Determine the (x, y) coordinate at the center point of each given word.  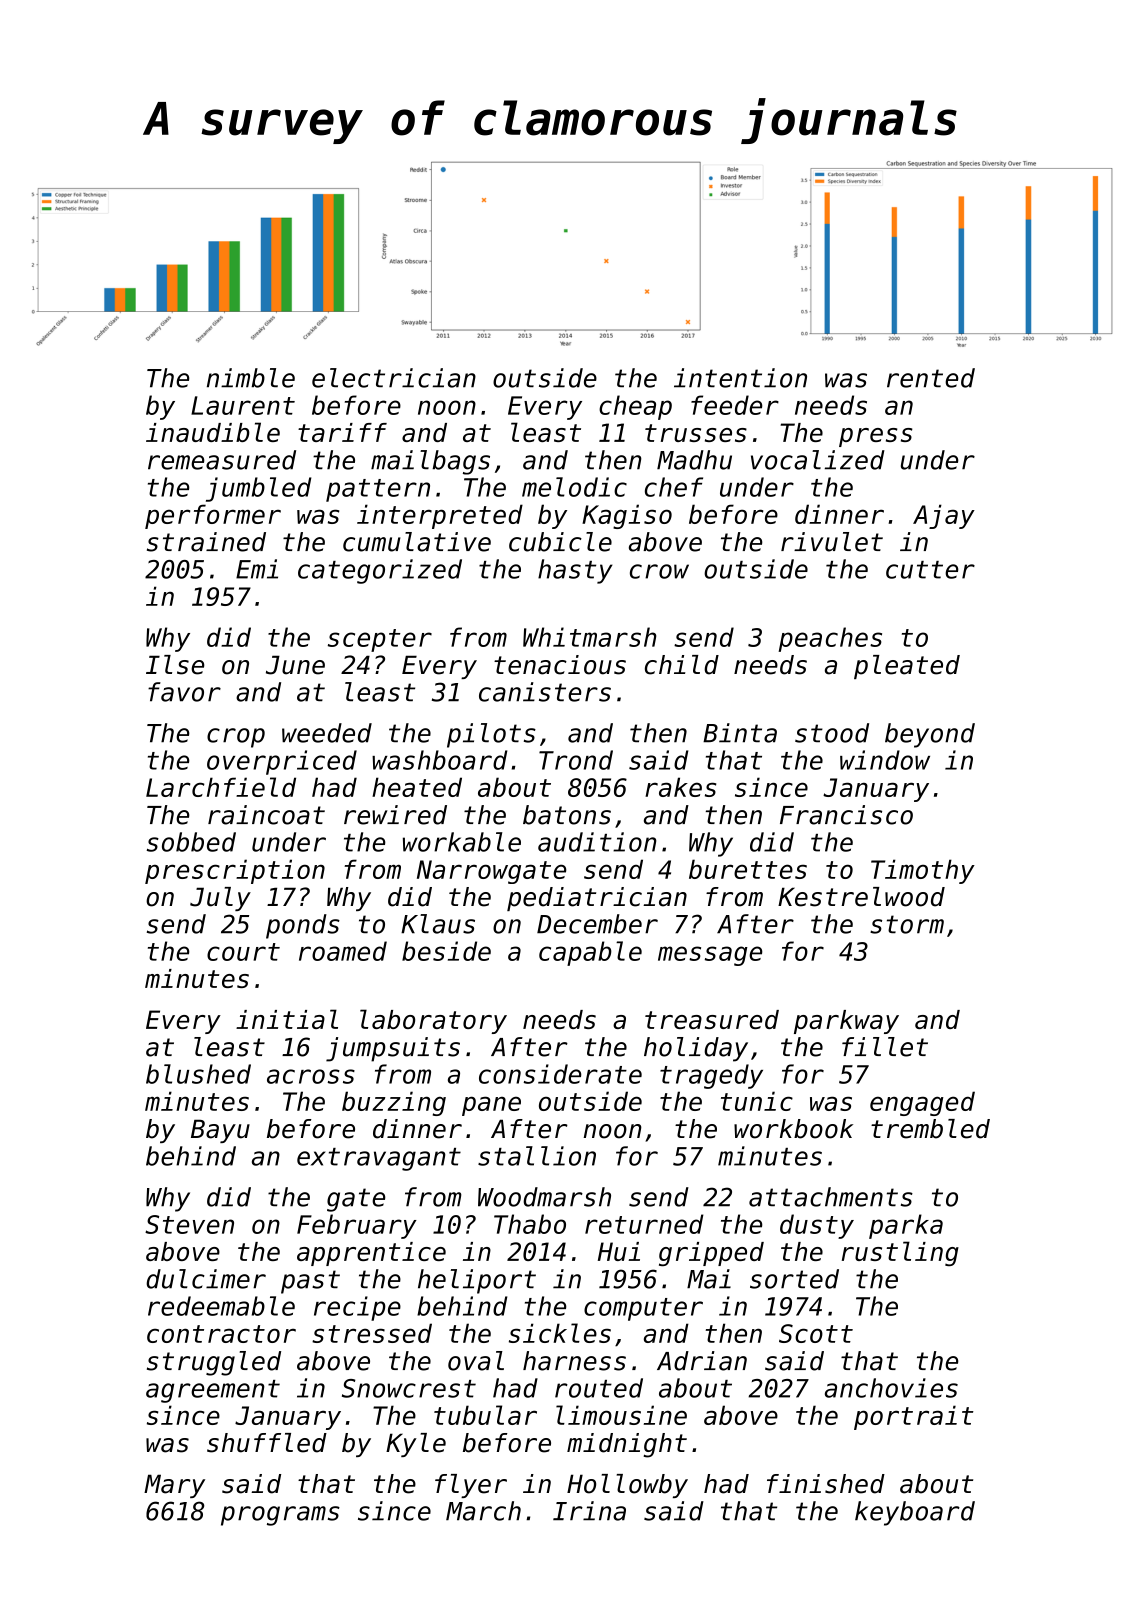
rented (931, 378)
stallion (537, 1156)
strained (206, 542)
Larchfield (221, 787)
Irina (589, 1511)
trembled (930, 1129)
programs (280, 1516)
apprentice (371, 1254)
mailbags (430, 462)
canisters (545, 692)
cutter (930, 570)
